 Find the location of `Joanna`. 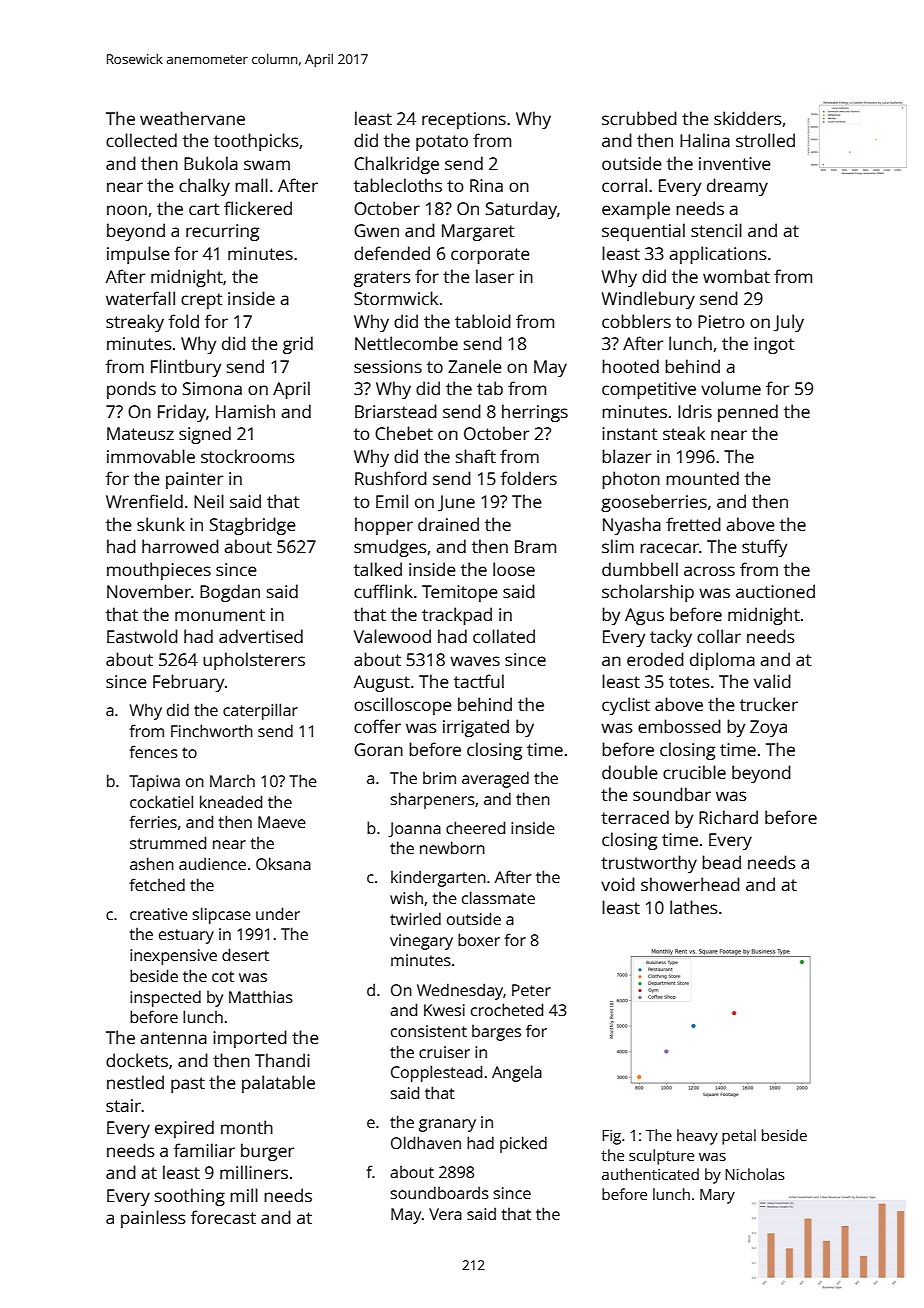

Joanna is located at coordinates (414, 829).
